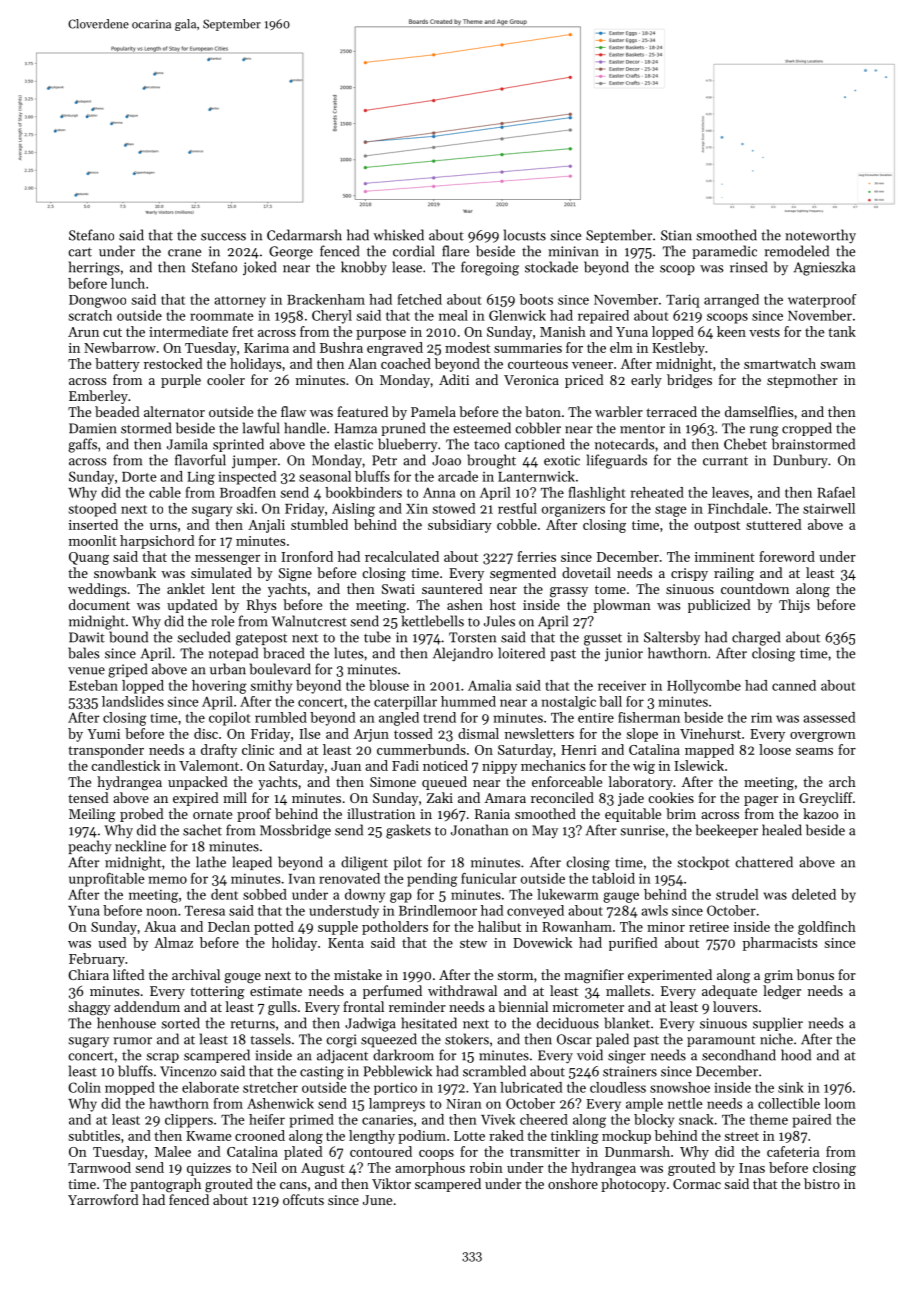  I want to click on stretcher, so click(270, 1087).
